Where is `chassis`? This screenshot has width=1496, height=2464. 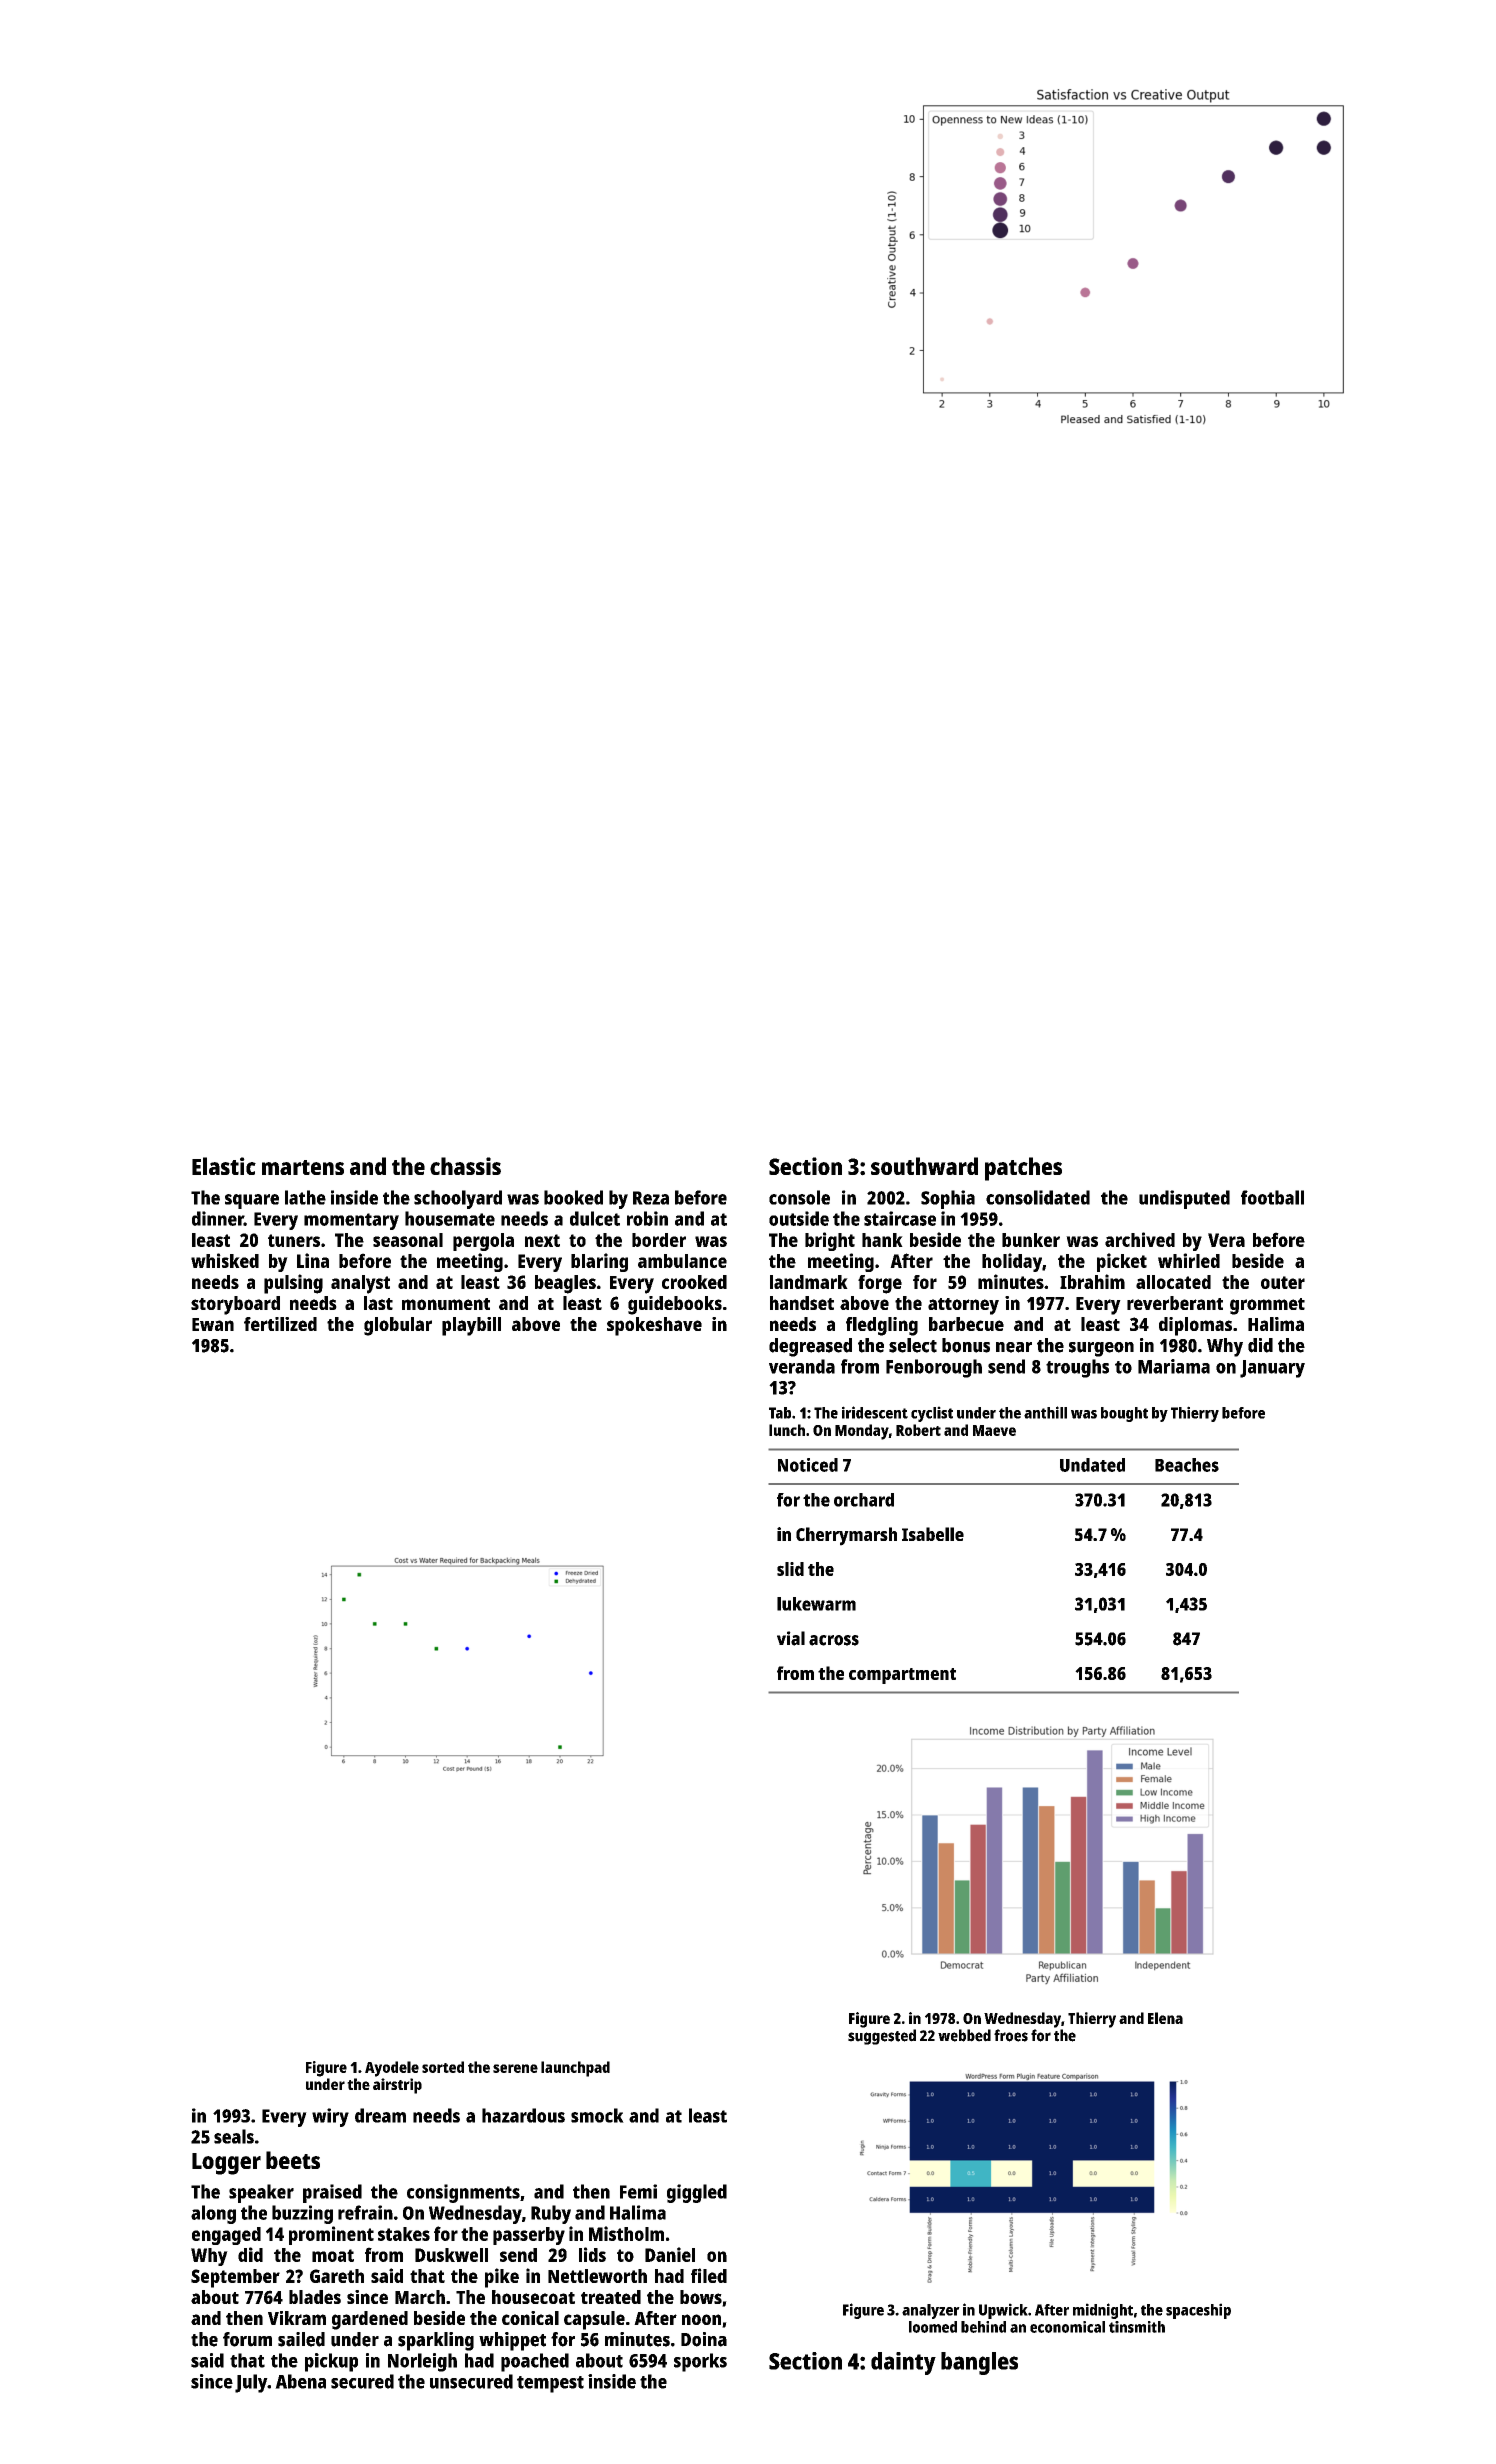
chassis is located at coordinates (465, 1166).
